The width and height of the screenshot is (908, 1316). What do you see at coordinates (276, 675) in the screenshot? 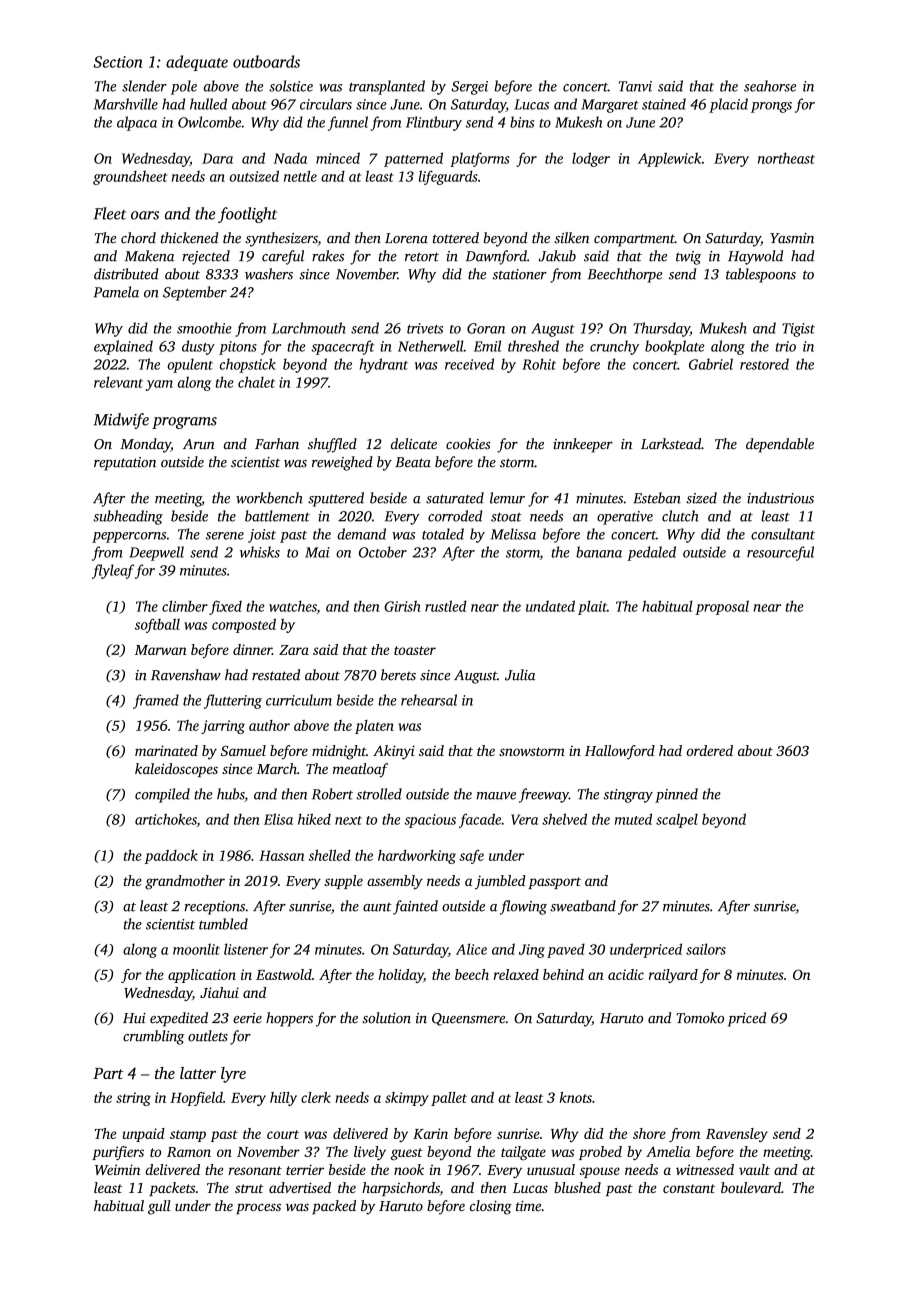
I see `restated` at bounding box center [276, 675].
